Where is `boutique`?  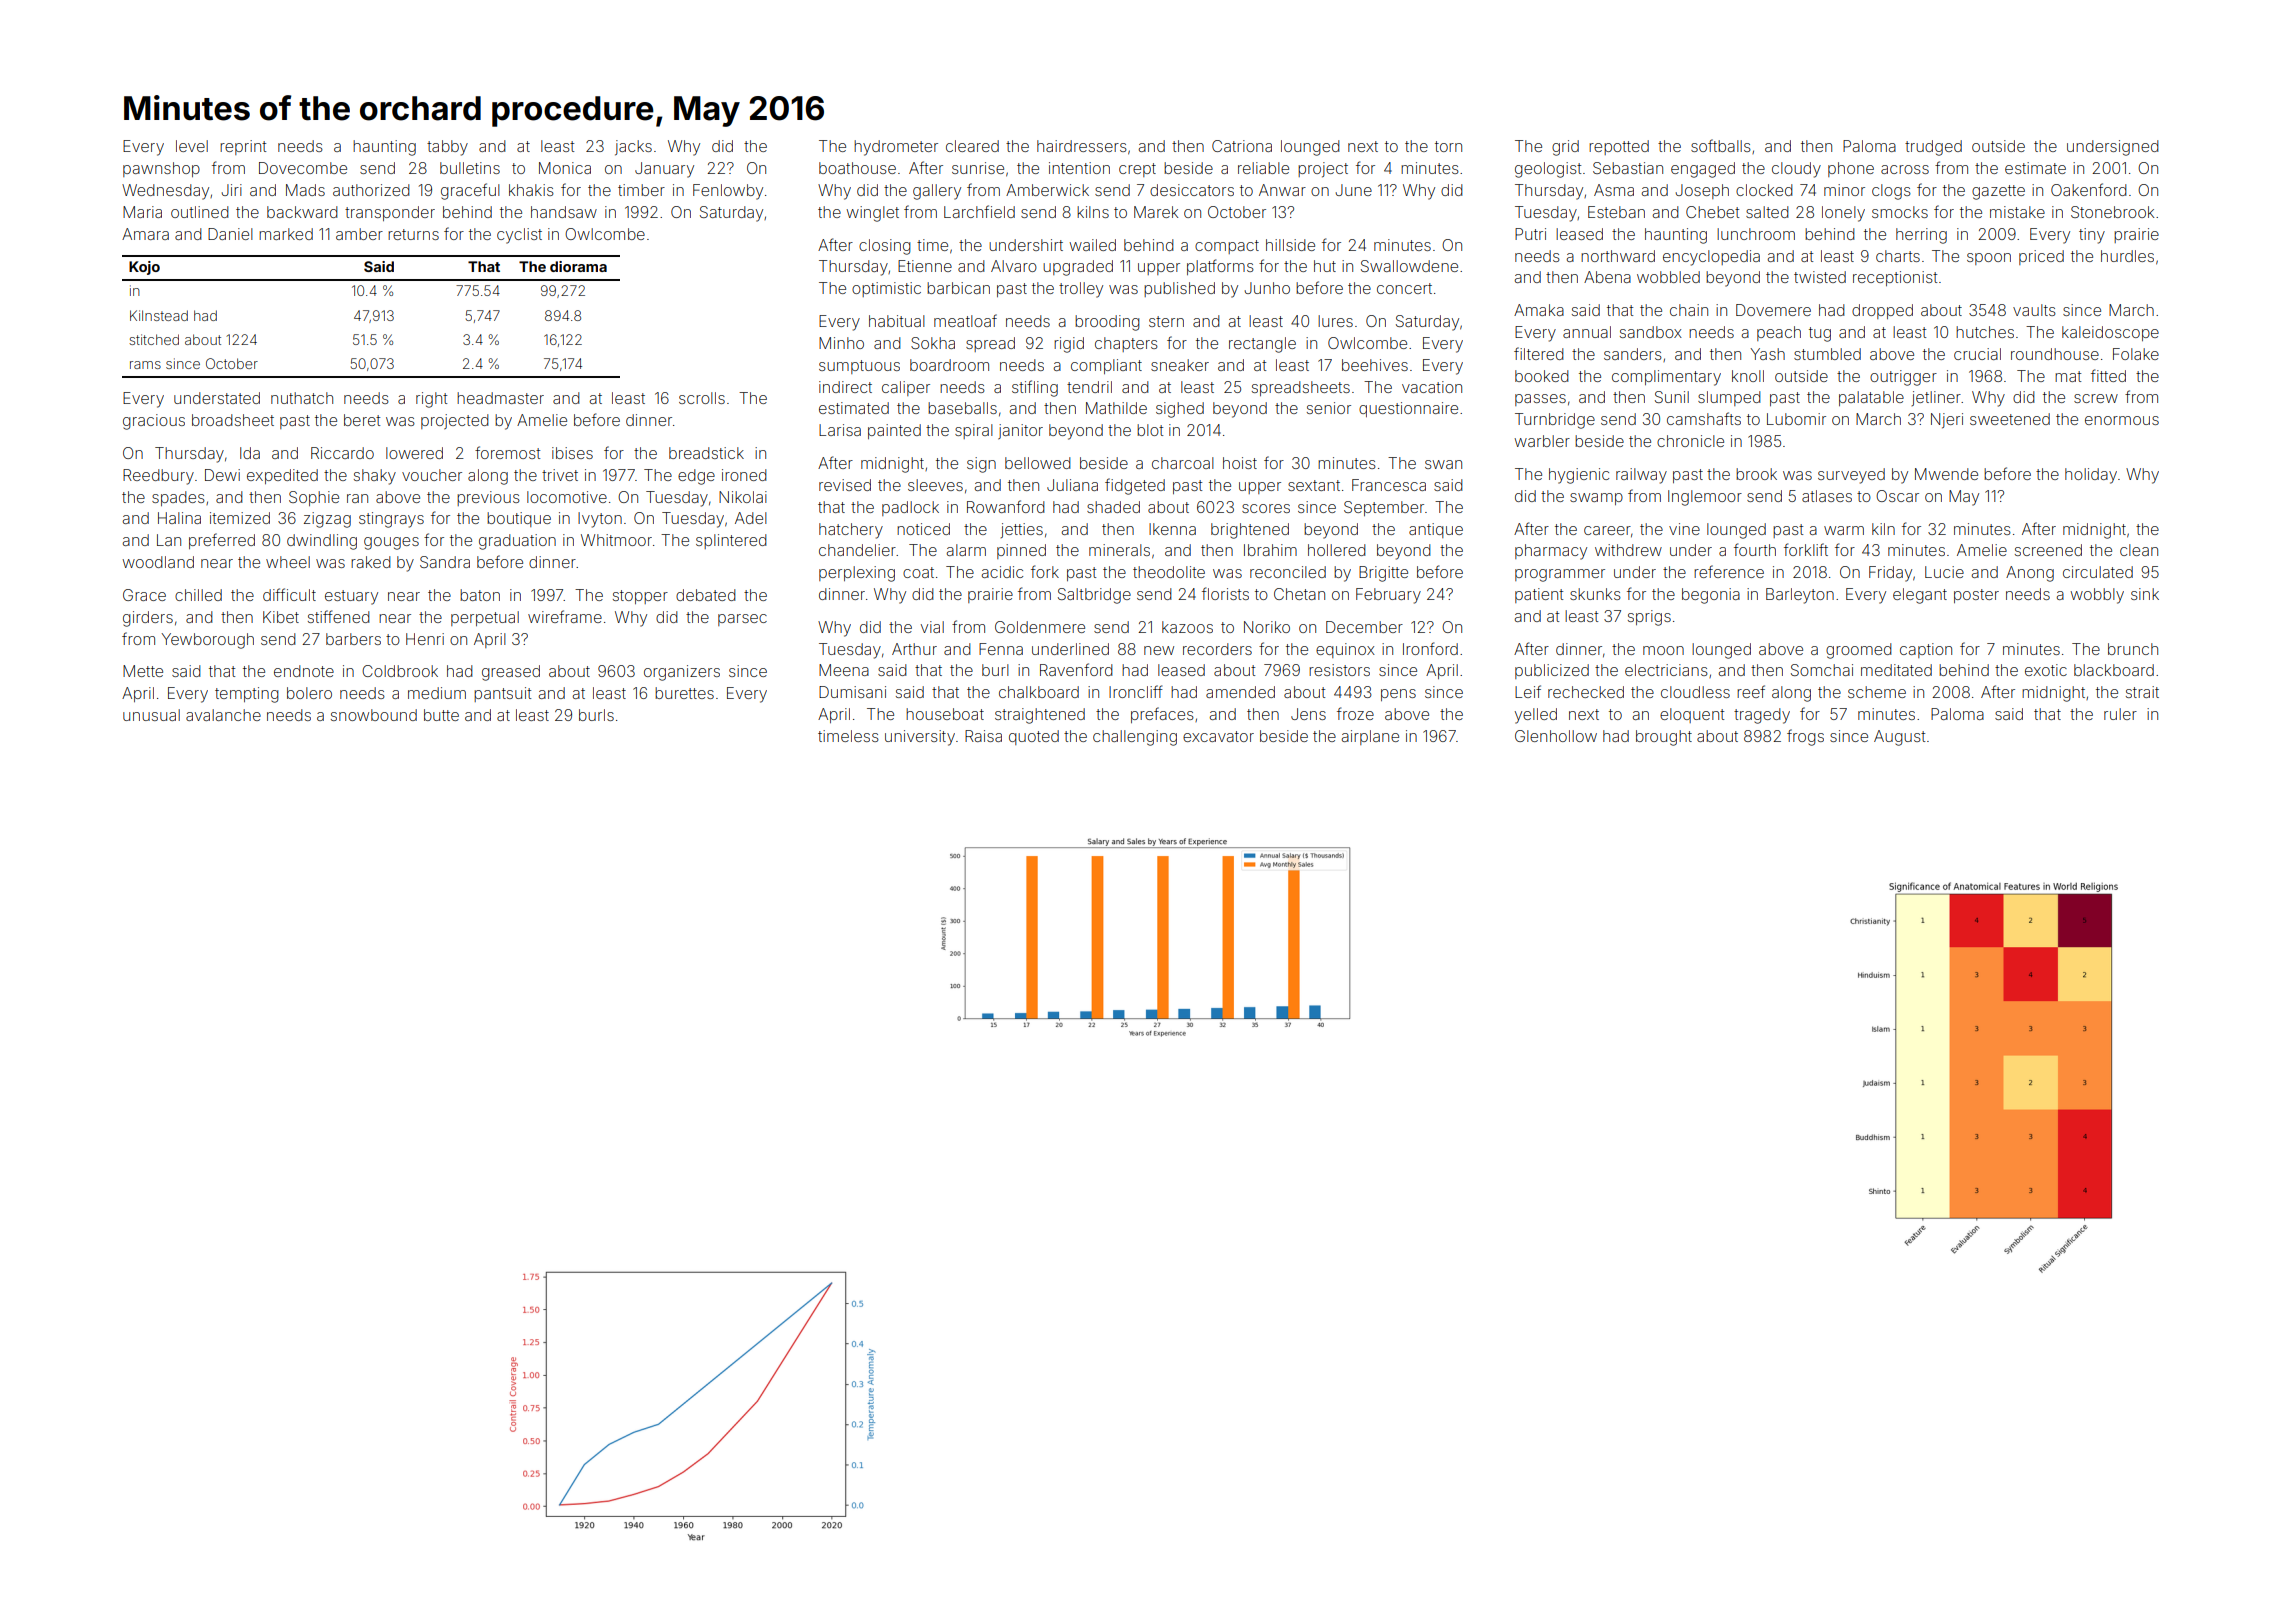 boutique is located at coordinates (519, 519).
